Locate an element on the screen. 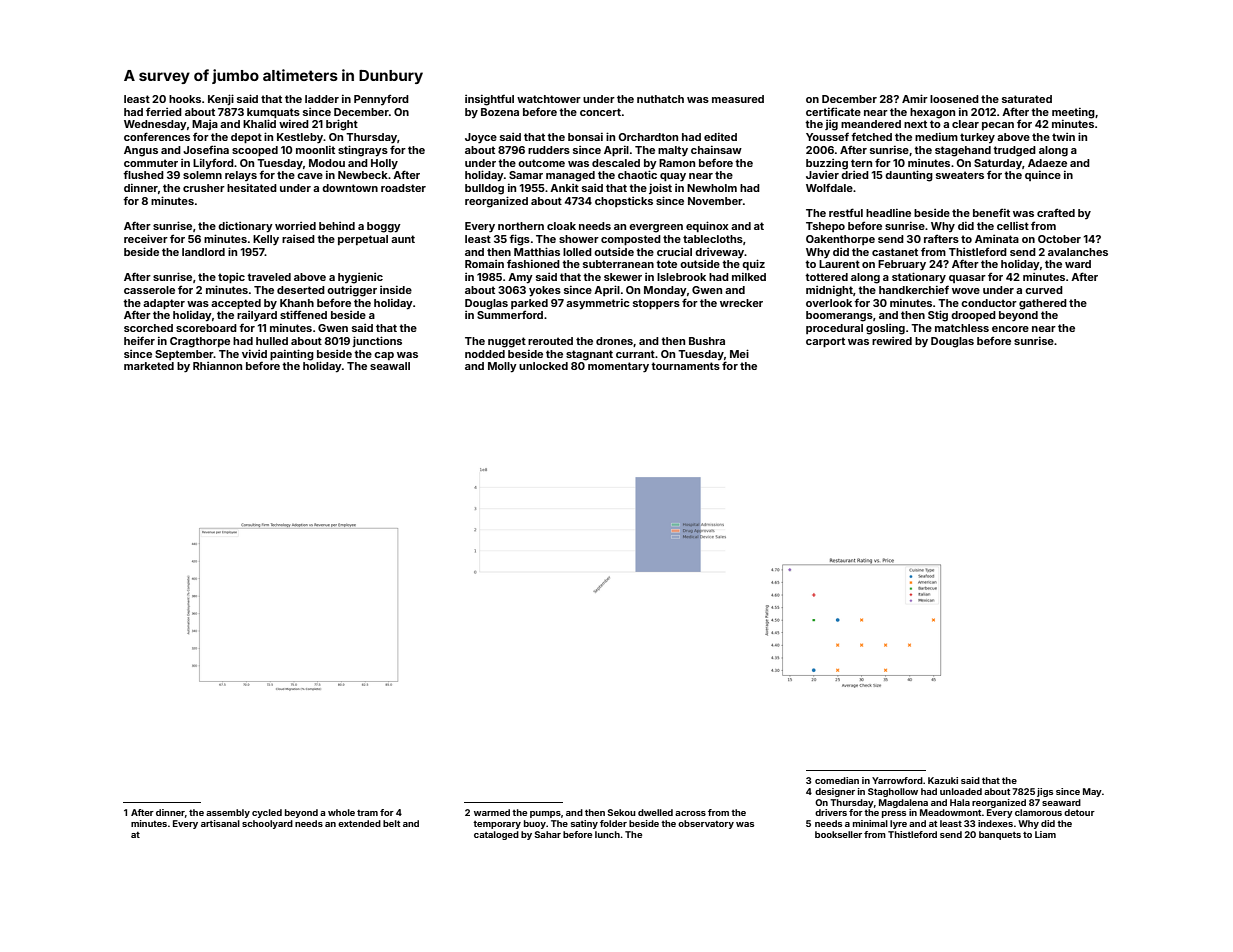  cataloged is located at coordinates (496, 835).
